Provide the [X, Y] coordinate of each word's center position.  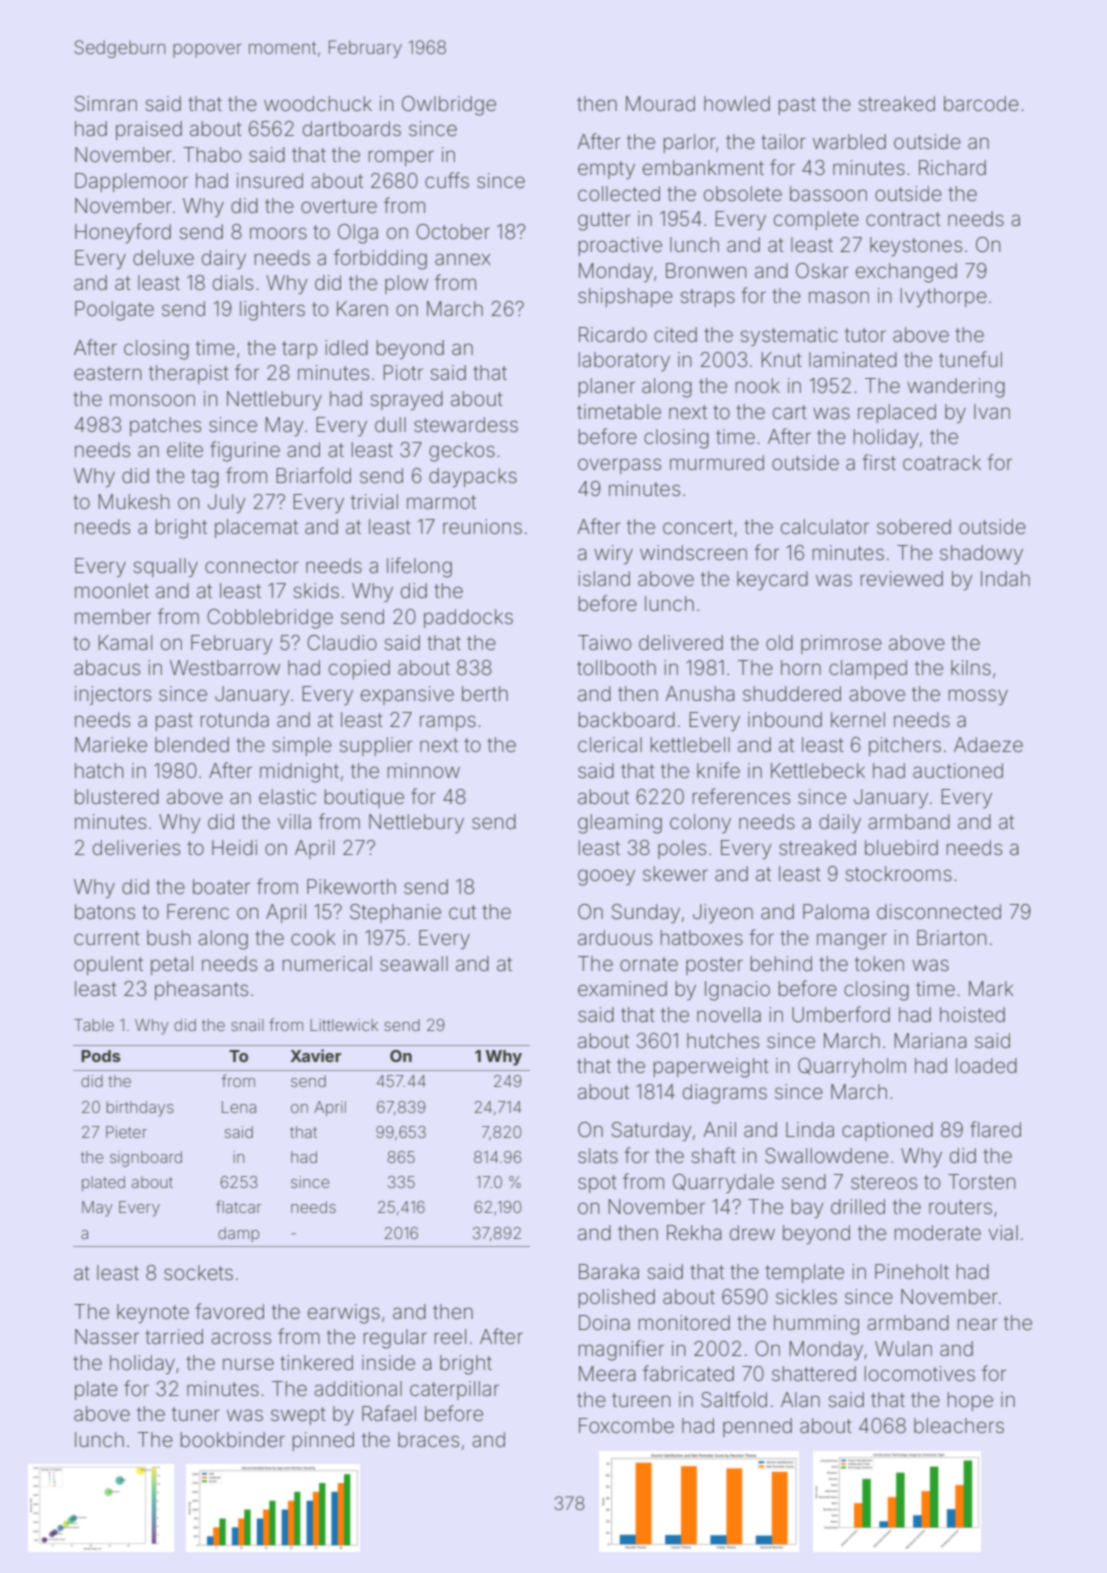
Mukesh [134, 501]
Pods [101, 1056]
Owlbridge [449, 106]
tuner [196, 1414]
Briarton [952, 937]
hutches [723, 1040]
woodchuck [318, 103]
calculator [825, 526]
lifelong [419, 567]
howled [737, 103]
